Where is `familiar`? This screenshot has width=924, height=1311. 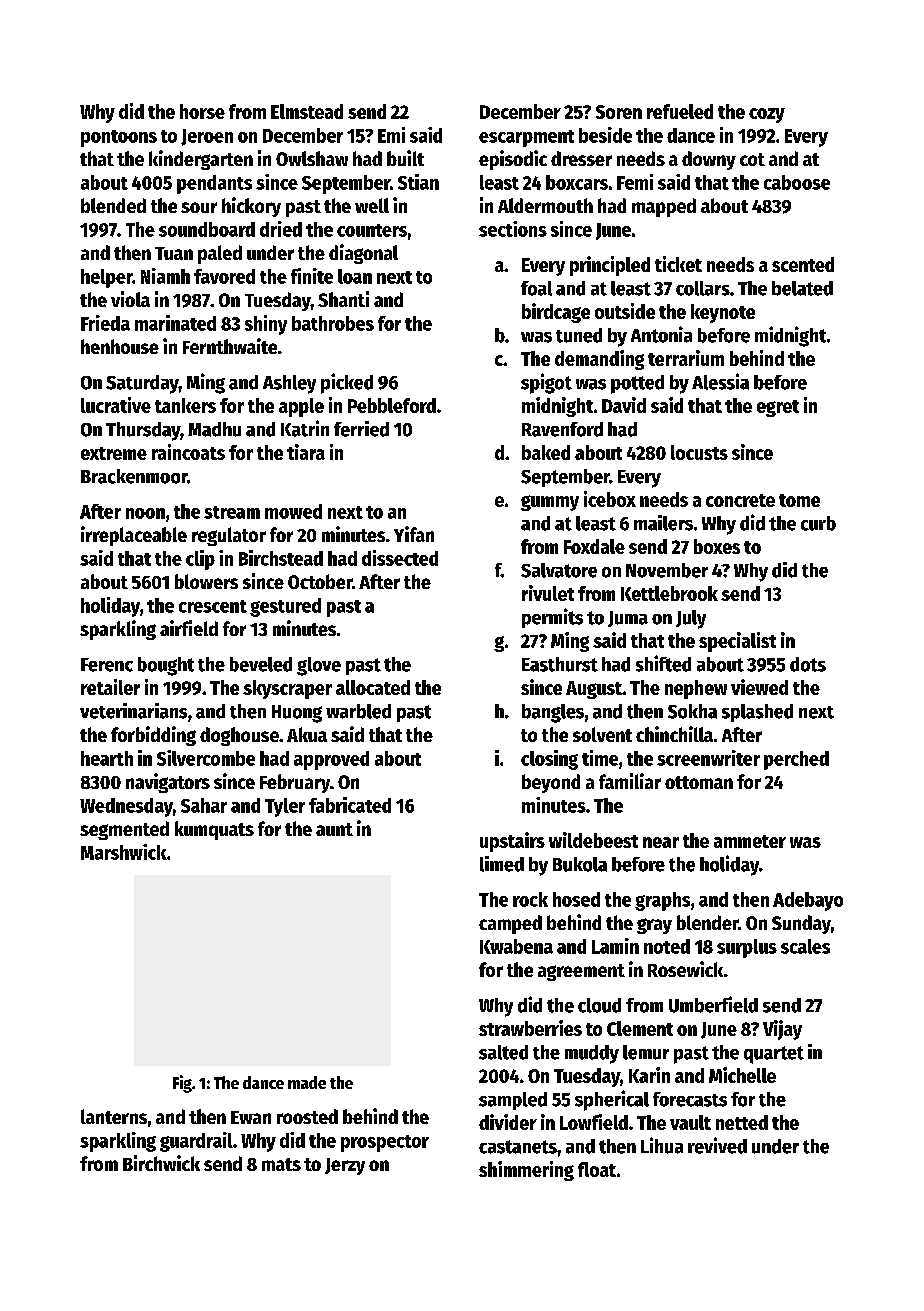
familiar is located at coordinates (630, 781).
